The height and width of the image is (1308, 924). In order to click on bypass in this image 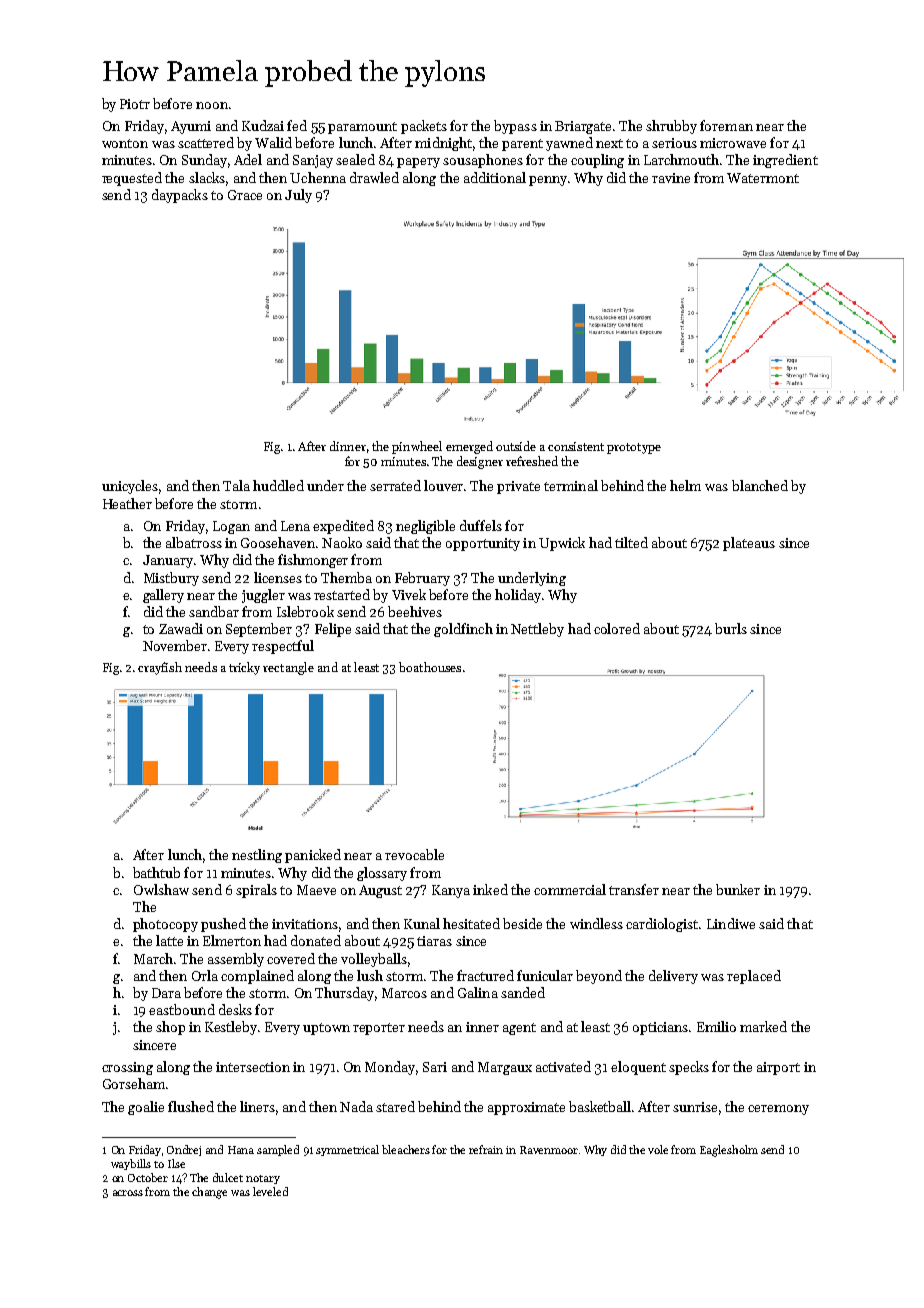, I will do `click(515, 127)`.
